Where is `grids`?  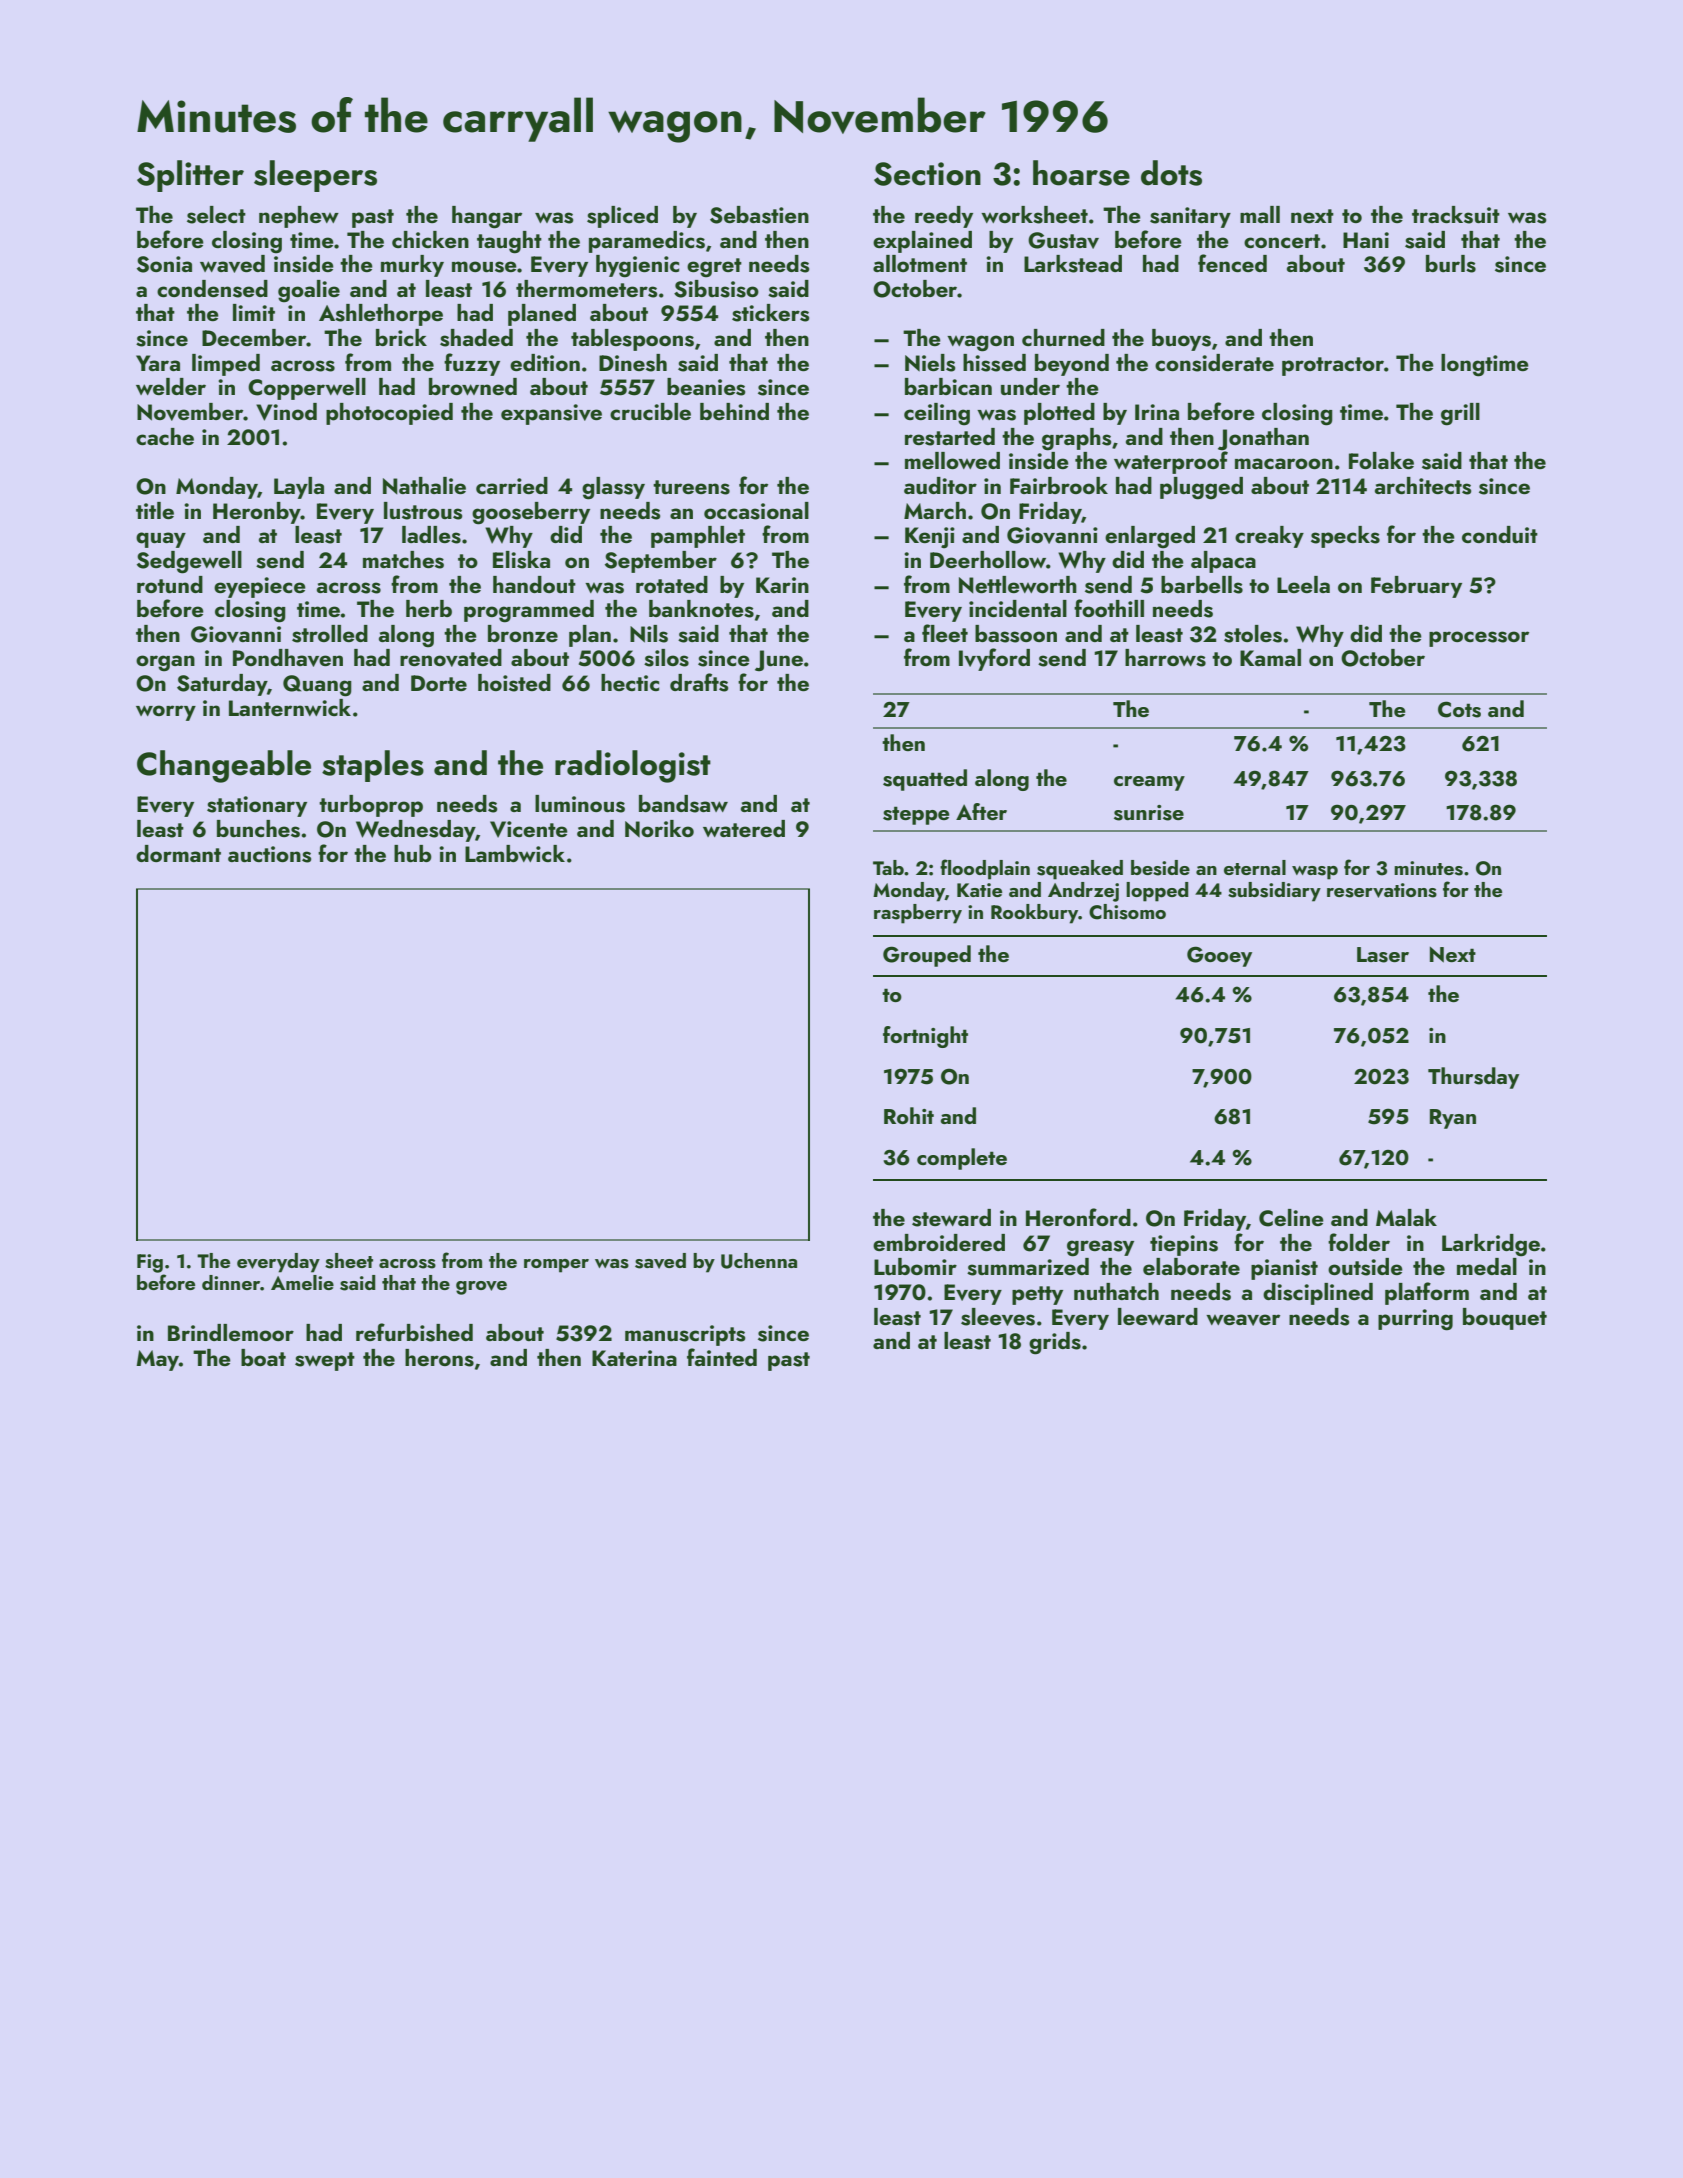 grids is located at coordinates (1055, 1343).
